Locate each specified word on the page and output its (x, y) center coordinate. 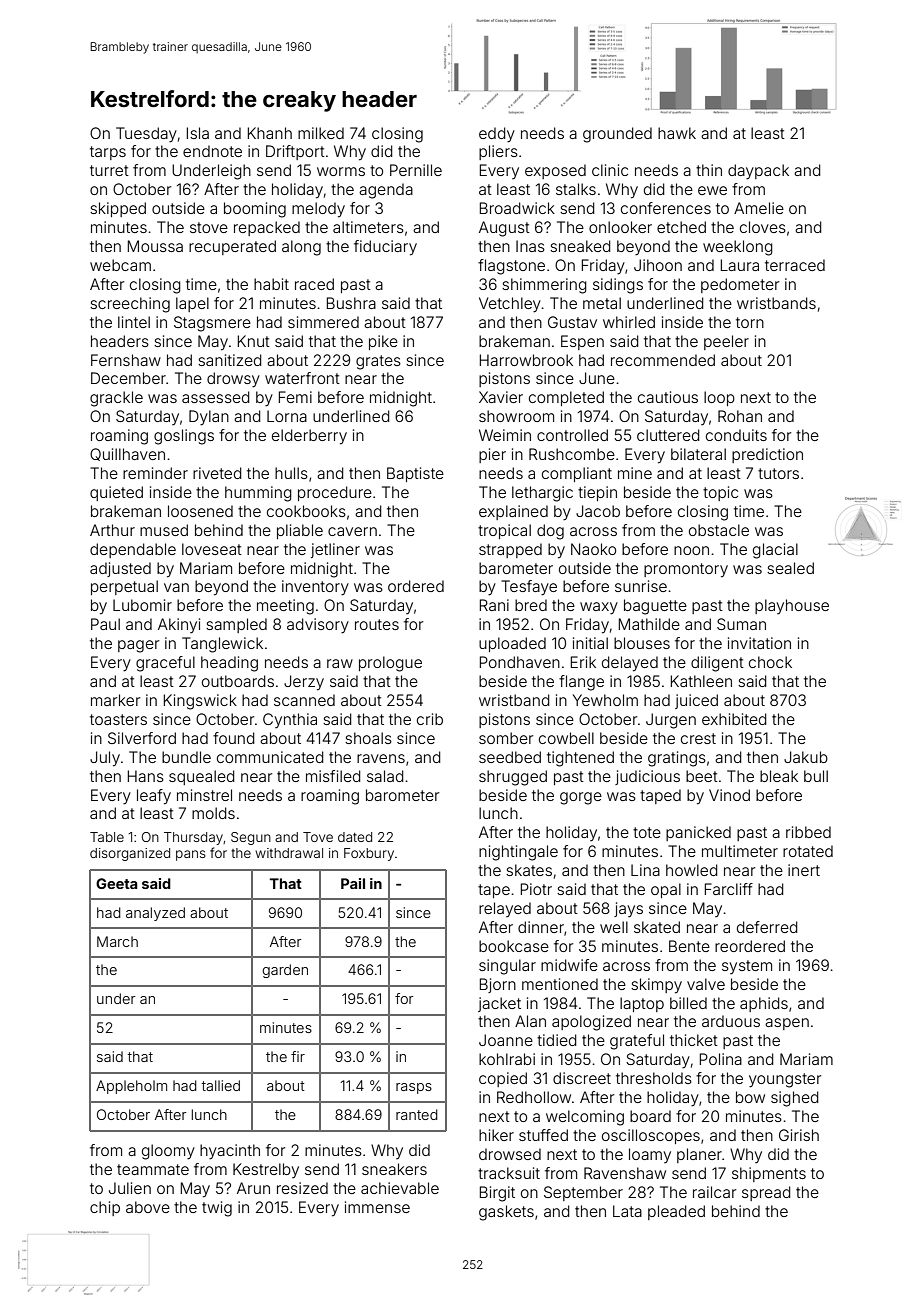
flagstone (511, 267)
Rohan (740, 416)
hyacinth (230, 1152)
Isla (198, 133)
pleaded (676, 1212)
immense (377, 1207)
